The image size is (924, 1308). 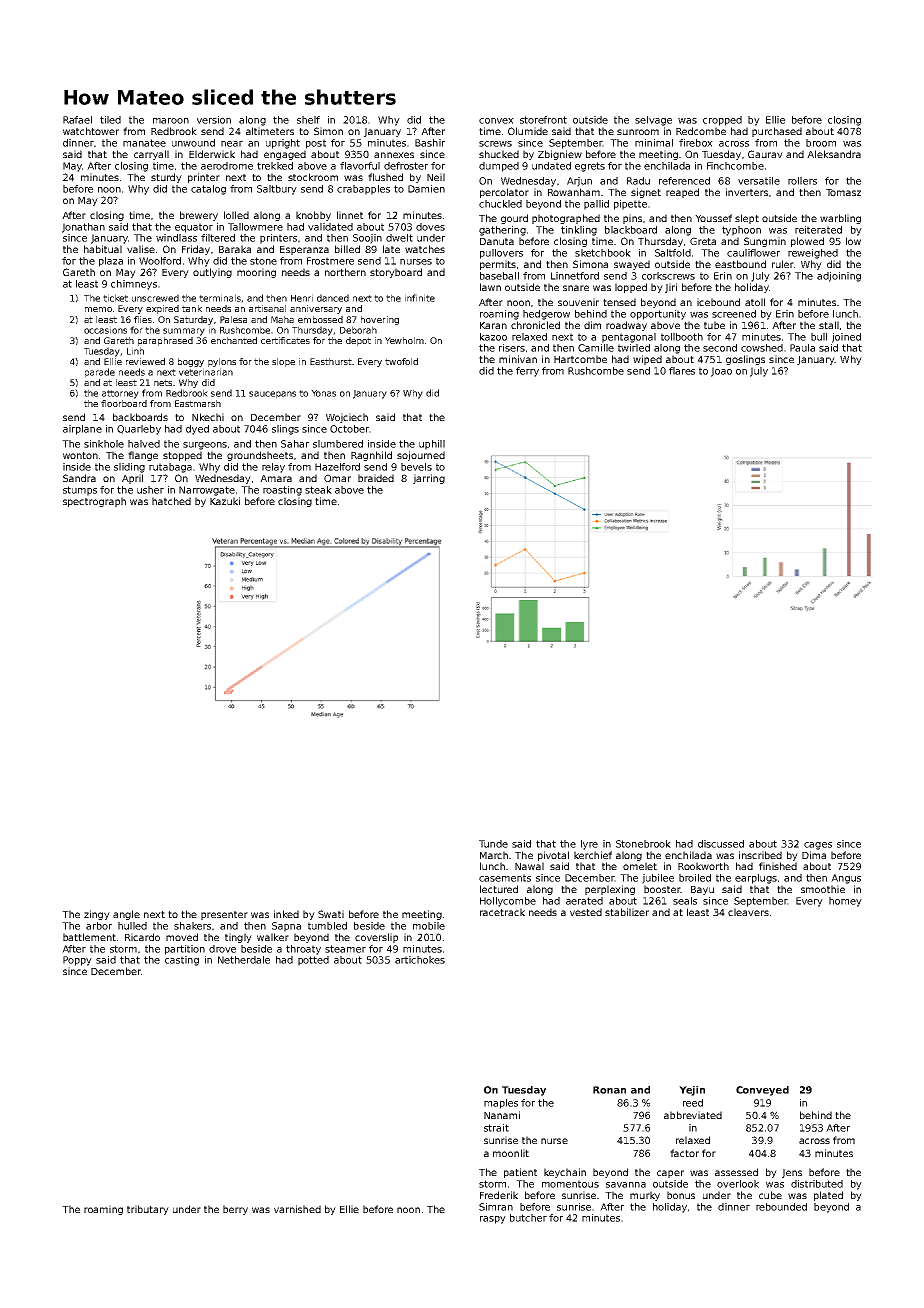 I want to click on presenter, so click(x=224, y=915).
